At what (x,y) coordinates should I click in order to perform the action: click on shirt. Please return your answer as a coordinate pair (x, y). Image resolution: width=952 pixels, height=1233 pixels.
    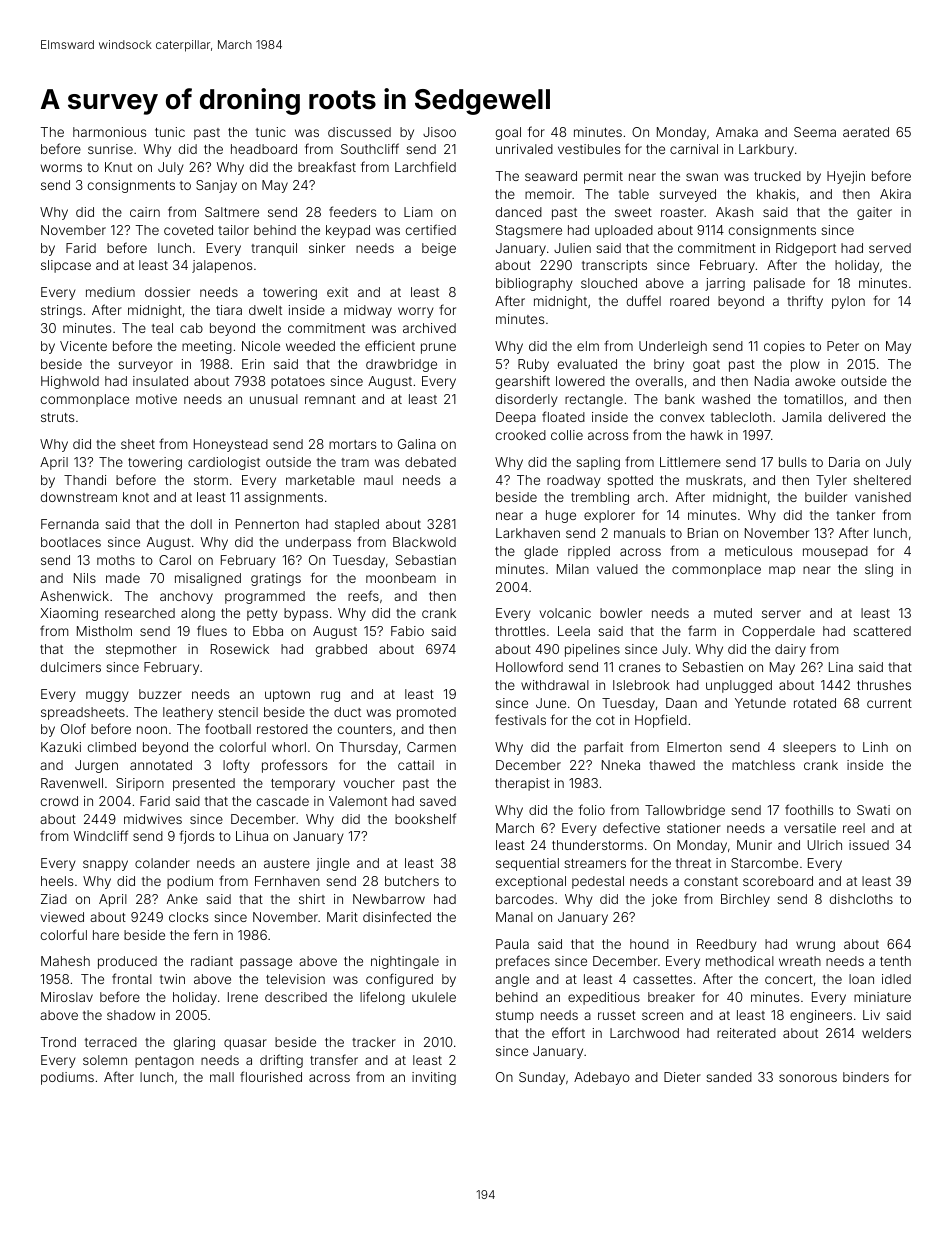
    Looking at the image, I should click on (312, 899).
